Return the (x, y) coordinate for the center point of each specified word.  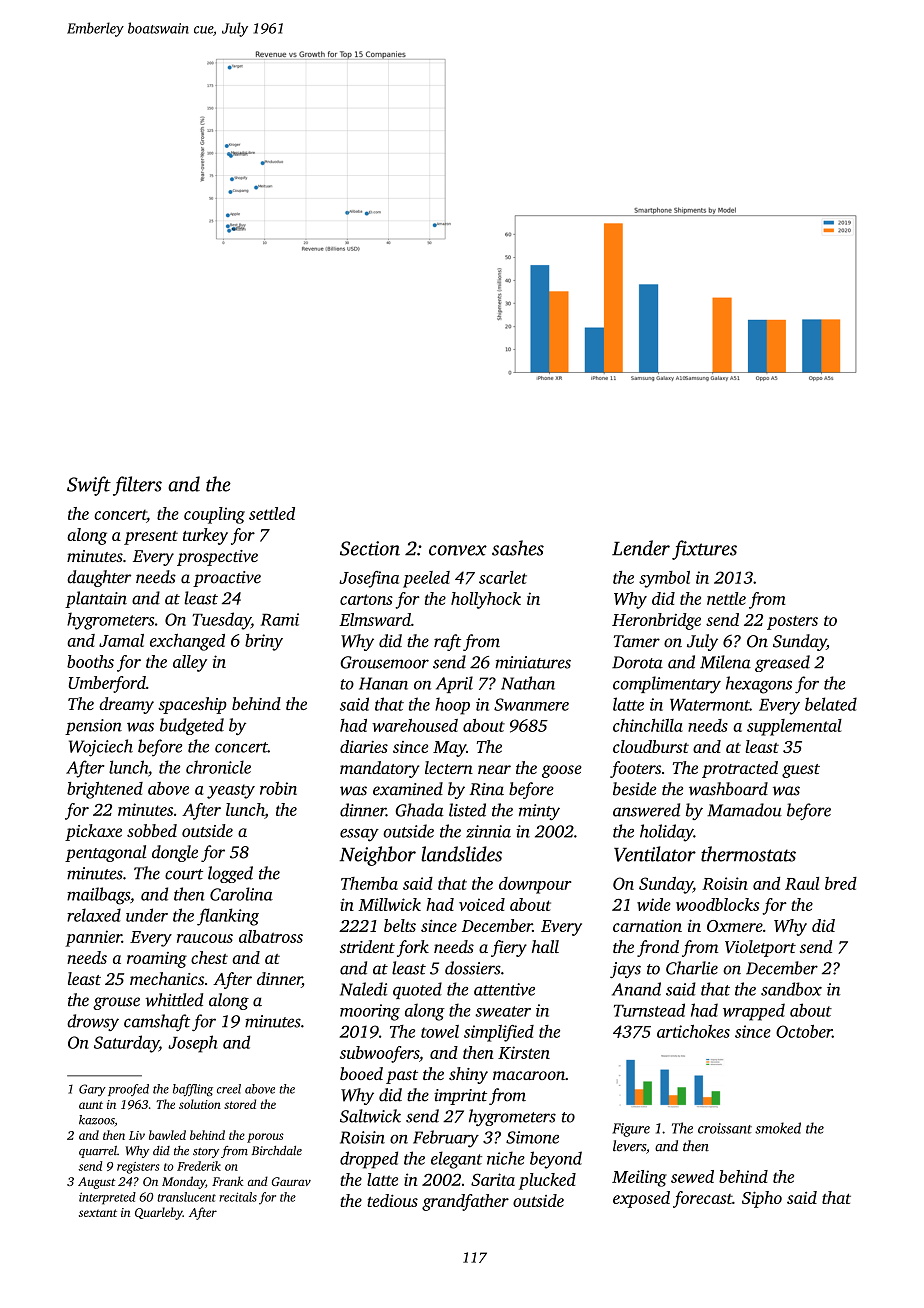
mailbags (98, 896)
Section (370, 548)
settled (272, 513)
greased (782, 663)
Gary (92, 1090)
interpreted (107, 1198)
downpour (535, 885)
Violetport (760, 948)
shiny (468, 1075)
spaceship (192, 705)
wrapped (754, 1012)
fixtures (704, 550)
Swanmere (531, 704)
